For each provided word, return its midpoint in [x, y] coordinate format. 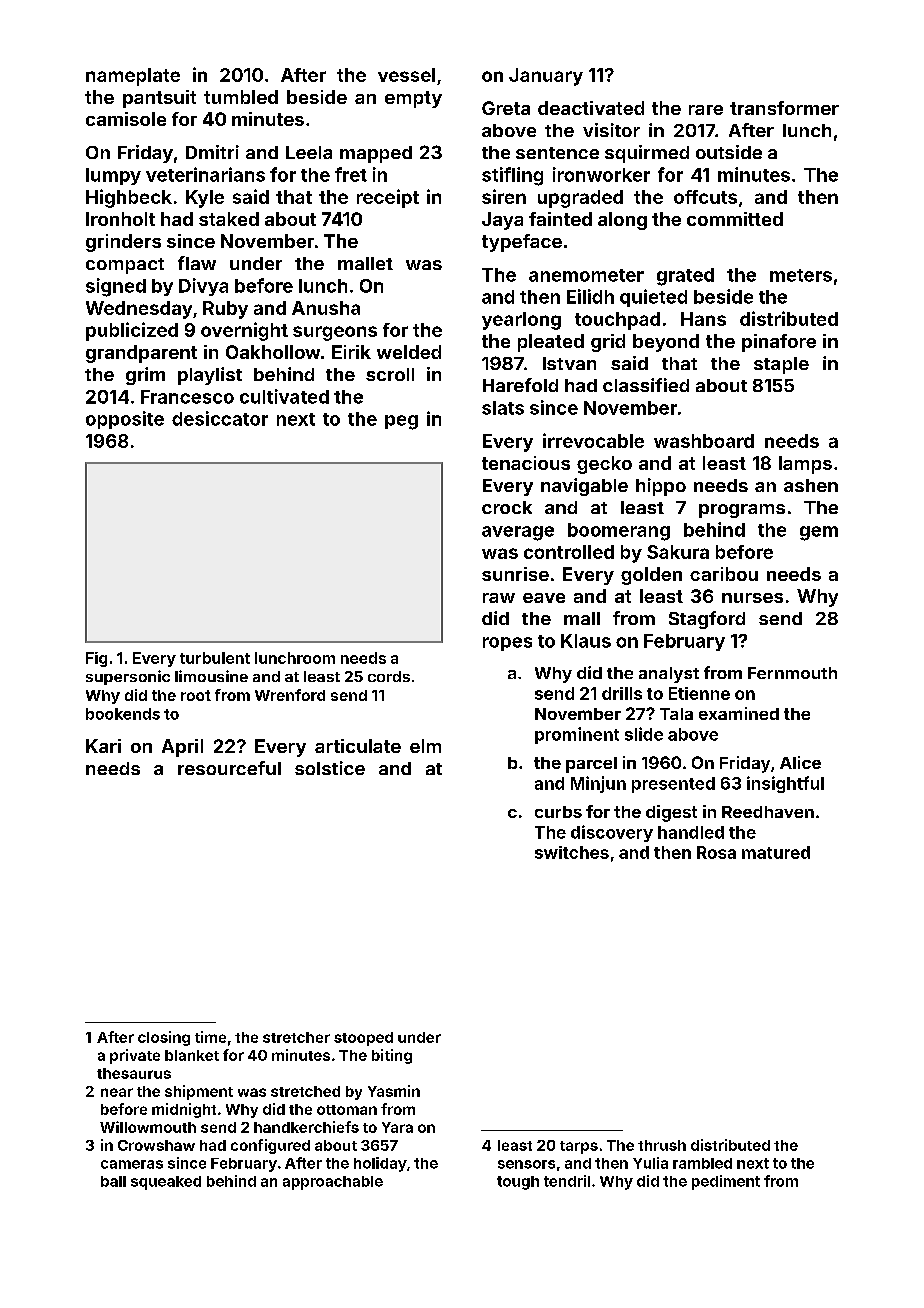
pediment [726, 1182]
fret [351, 174]
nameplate [133, 77]
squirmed [647, 154]
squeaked [166, 1183]
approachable [333, 1183]
